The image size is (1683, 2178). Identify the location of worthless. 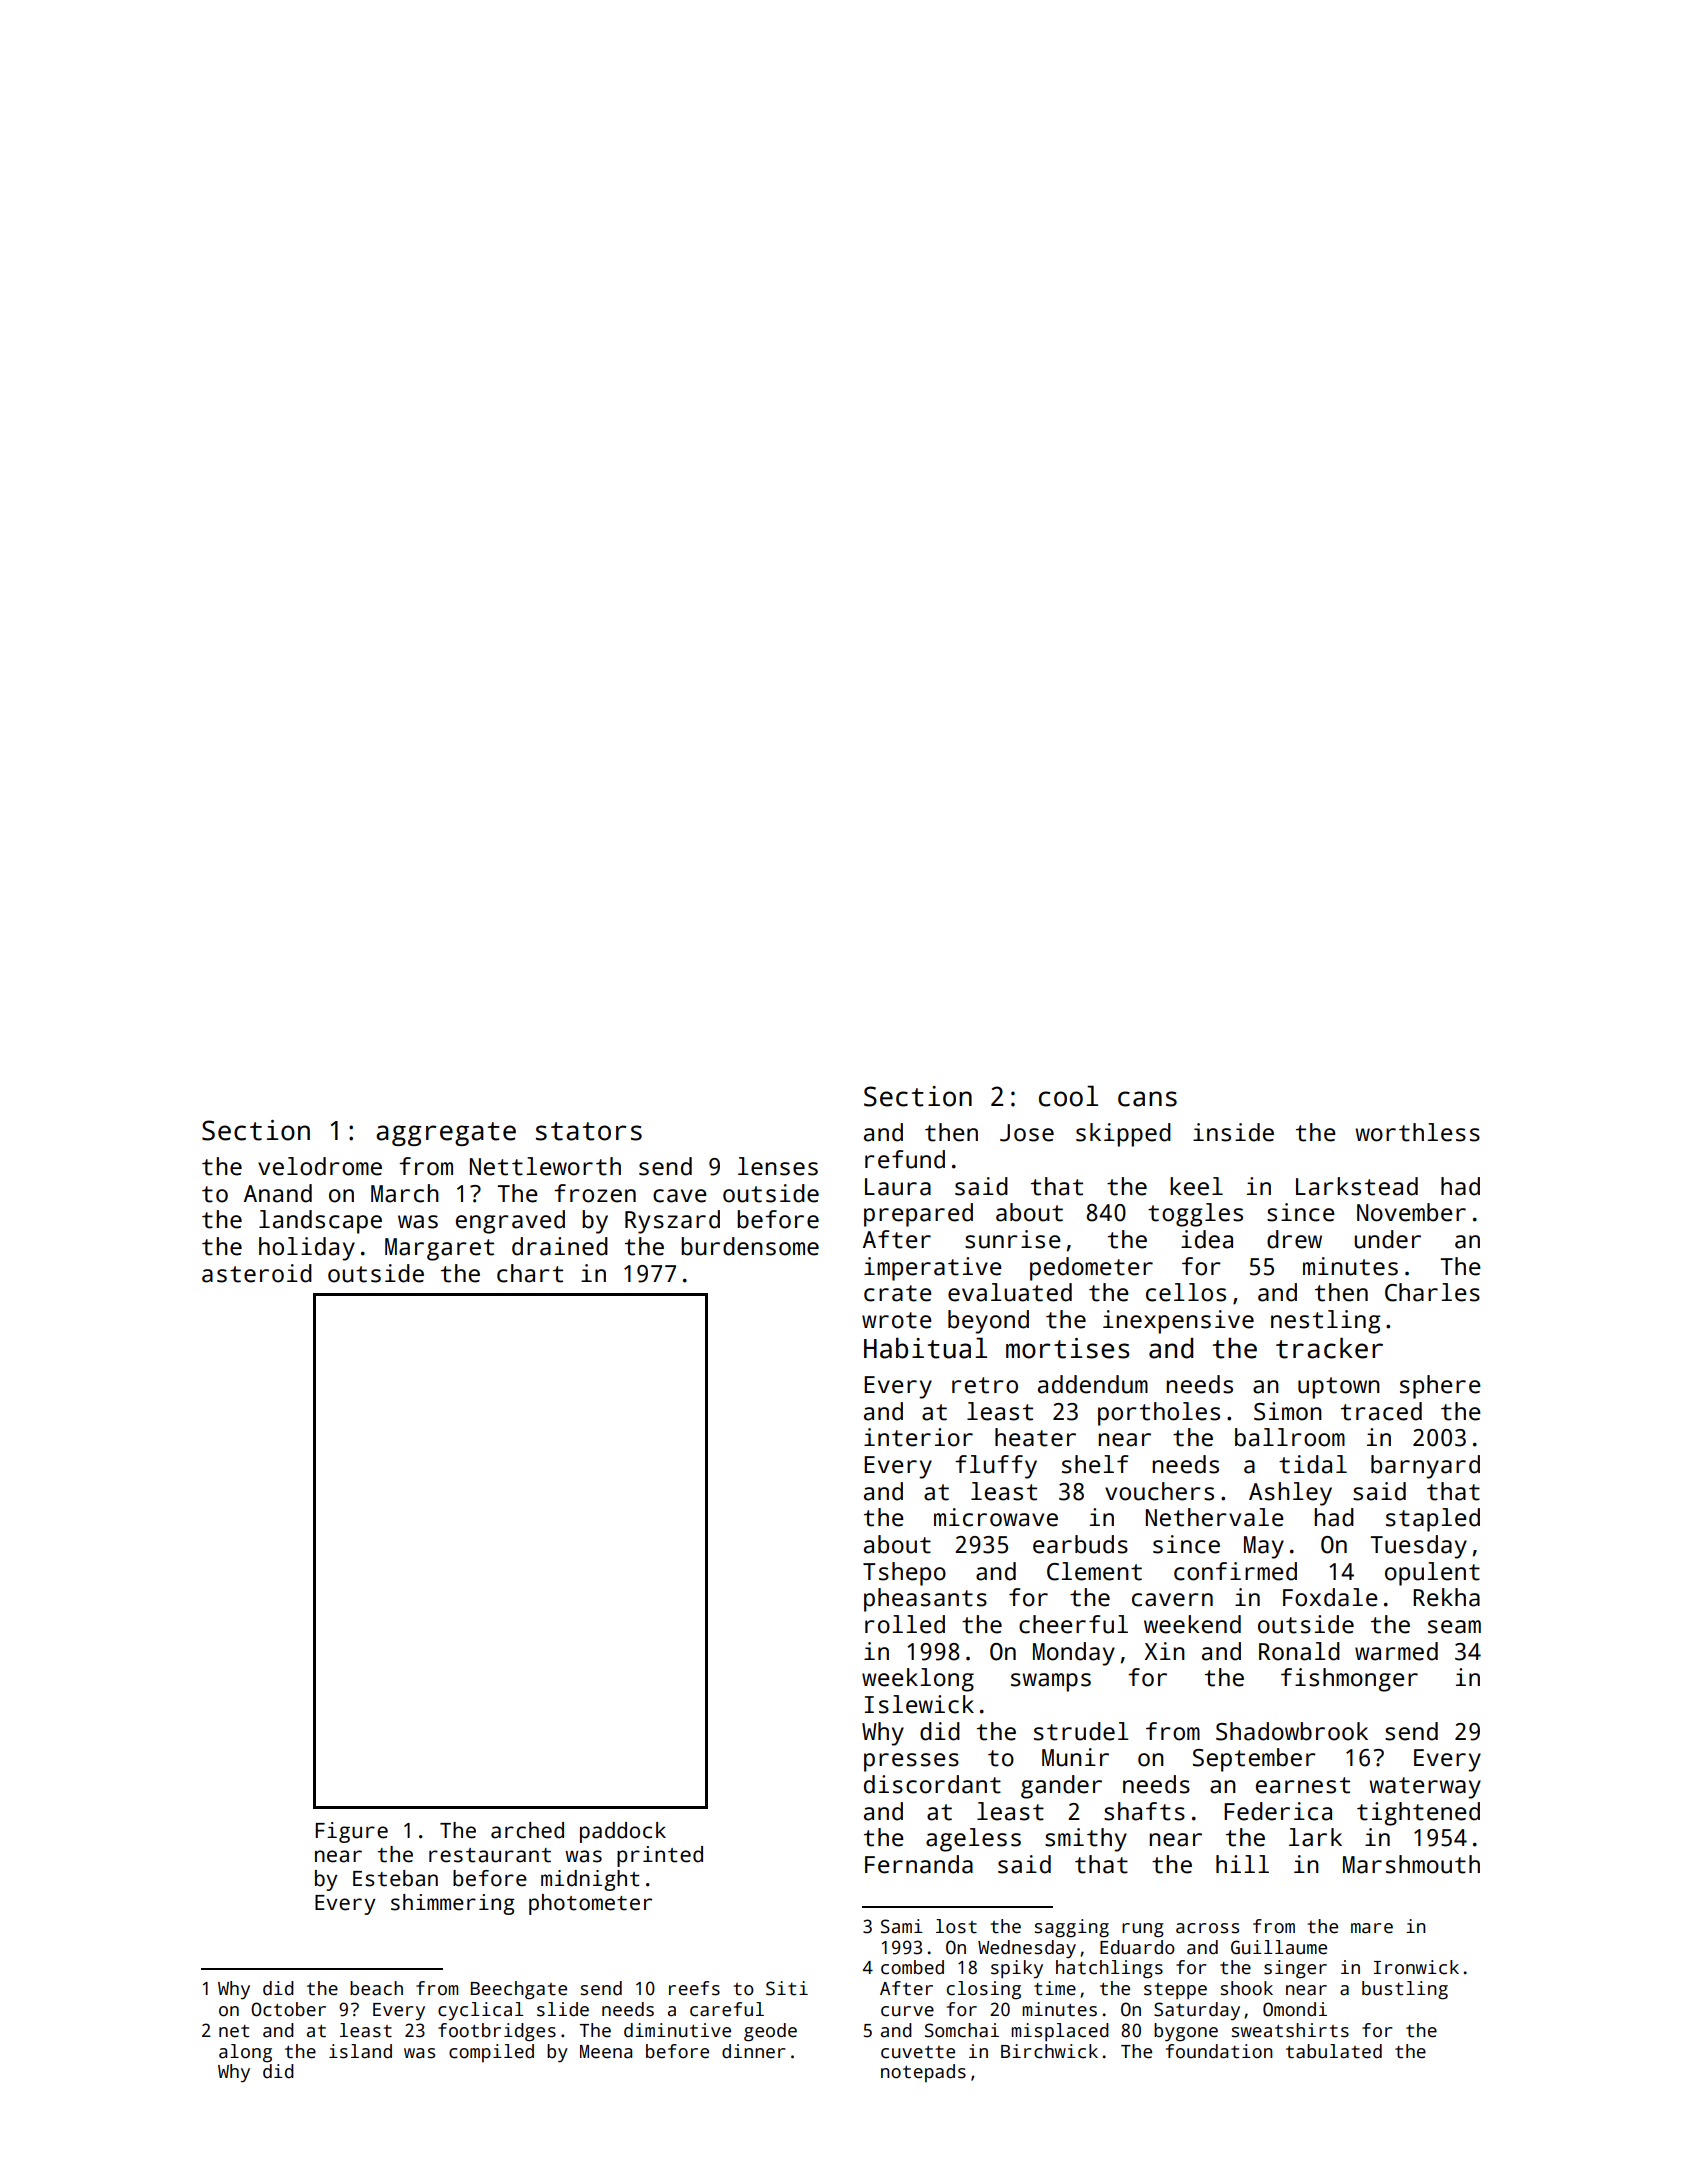
(1417, 1132).
